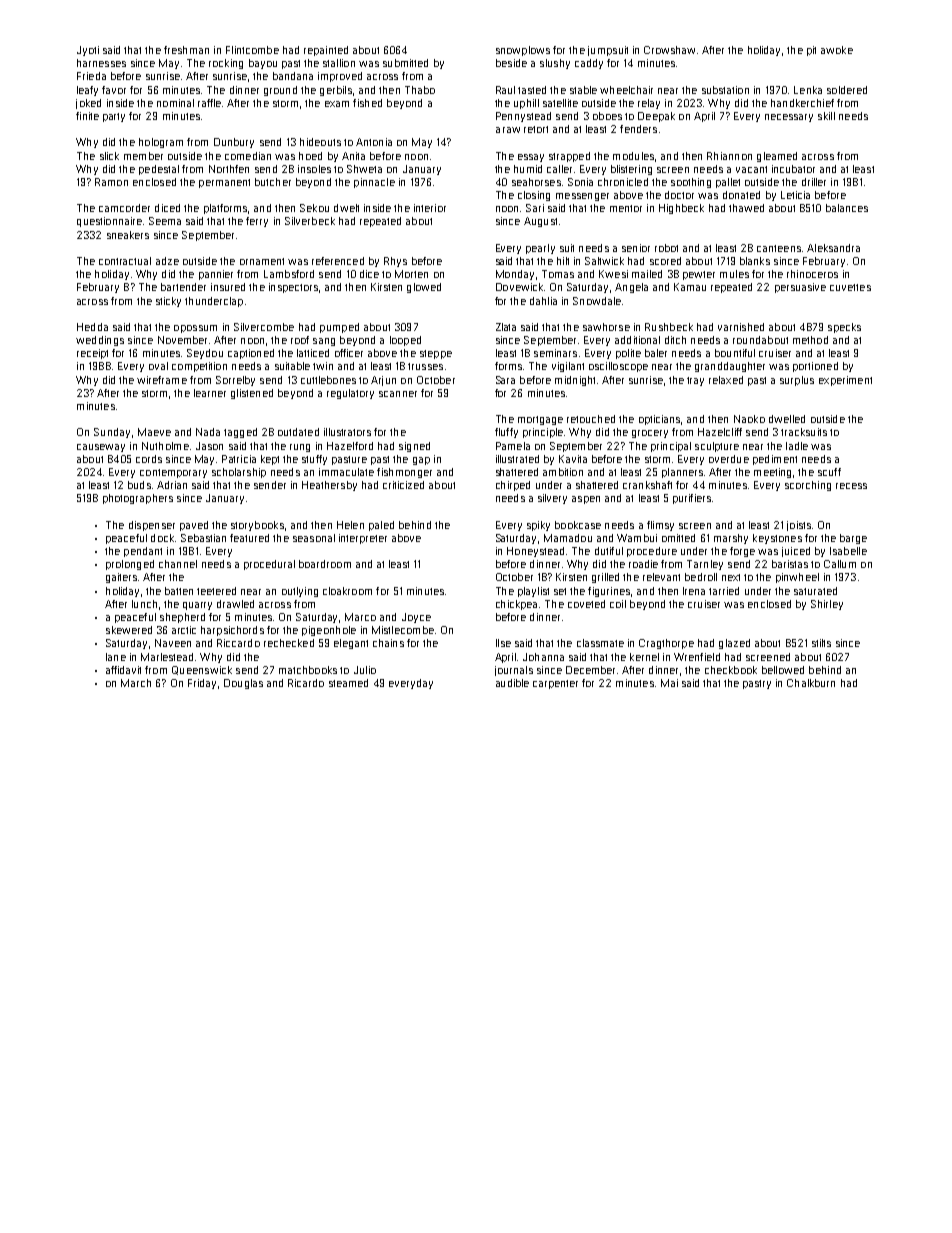 The height and width of the page is (1233, 952). I want to click on channel, so click(178, 564).
